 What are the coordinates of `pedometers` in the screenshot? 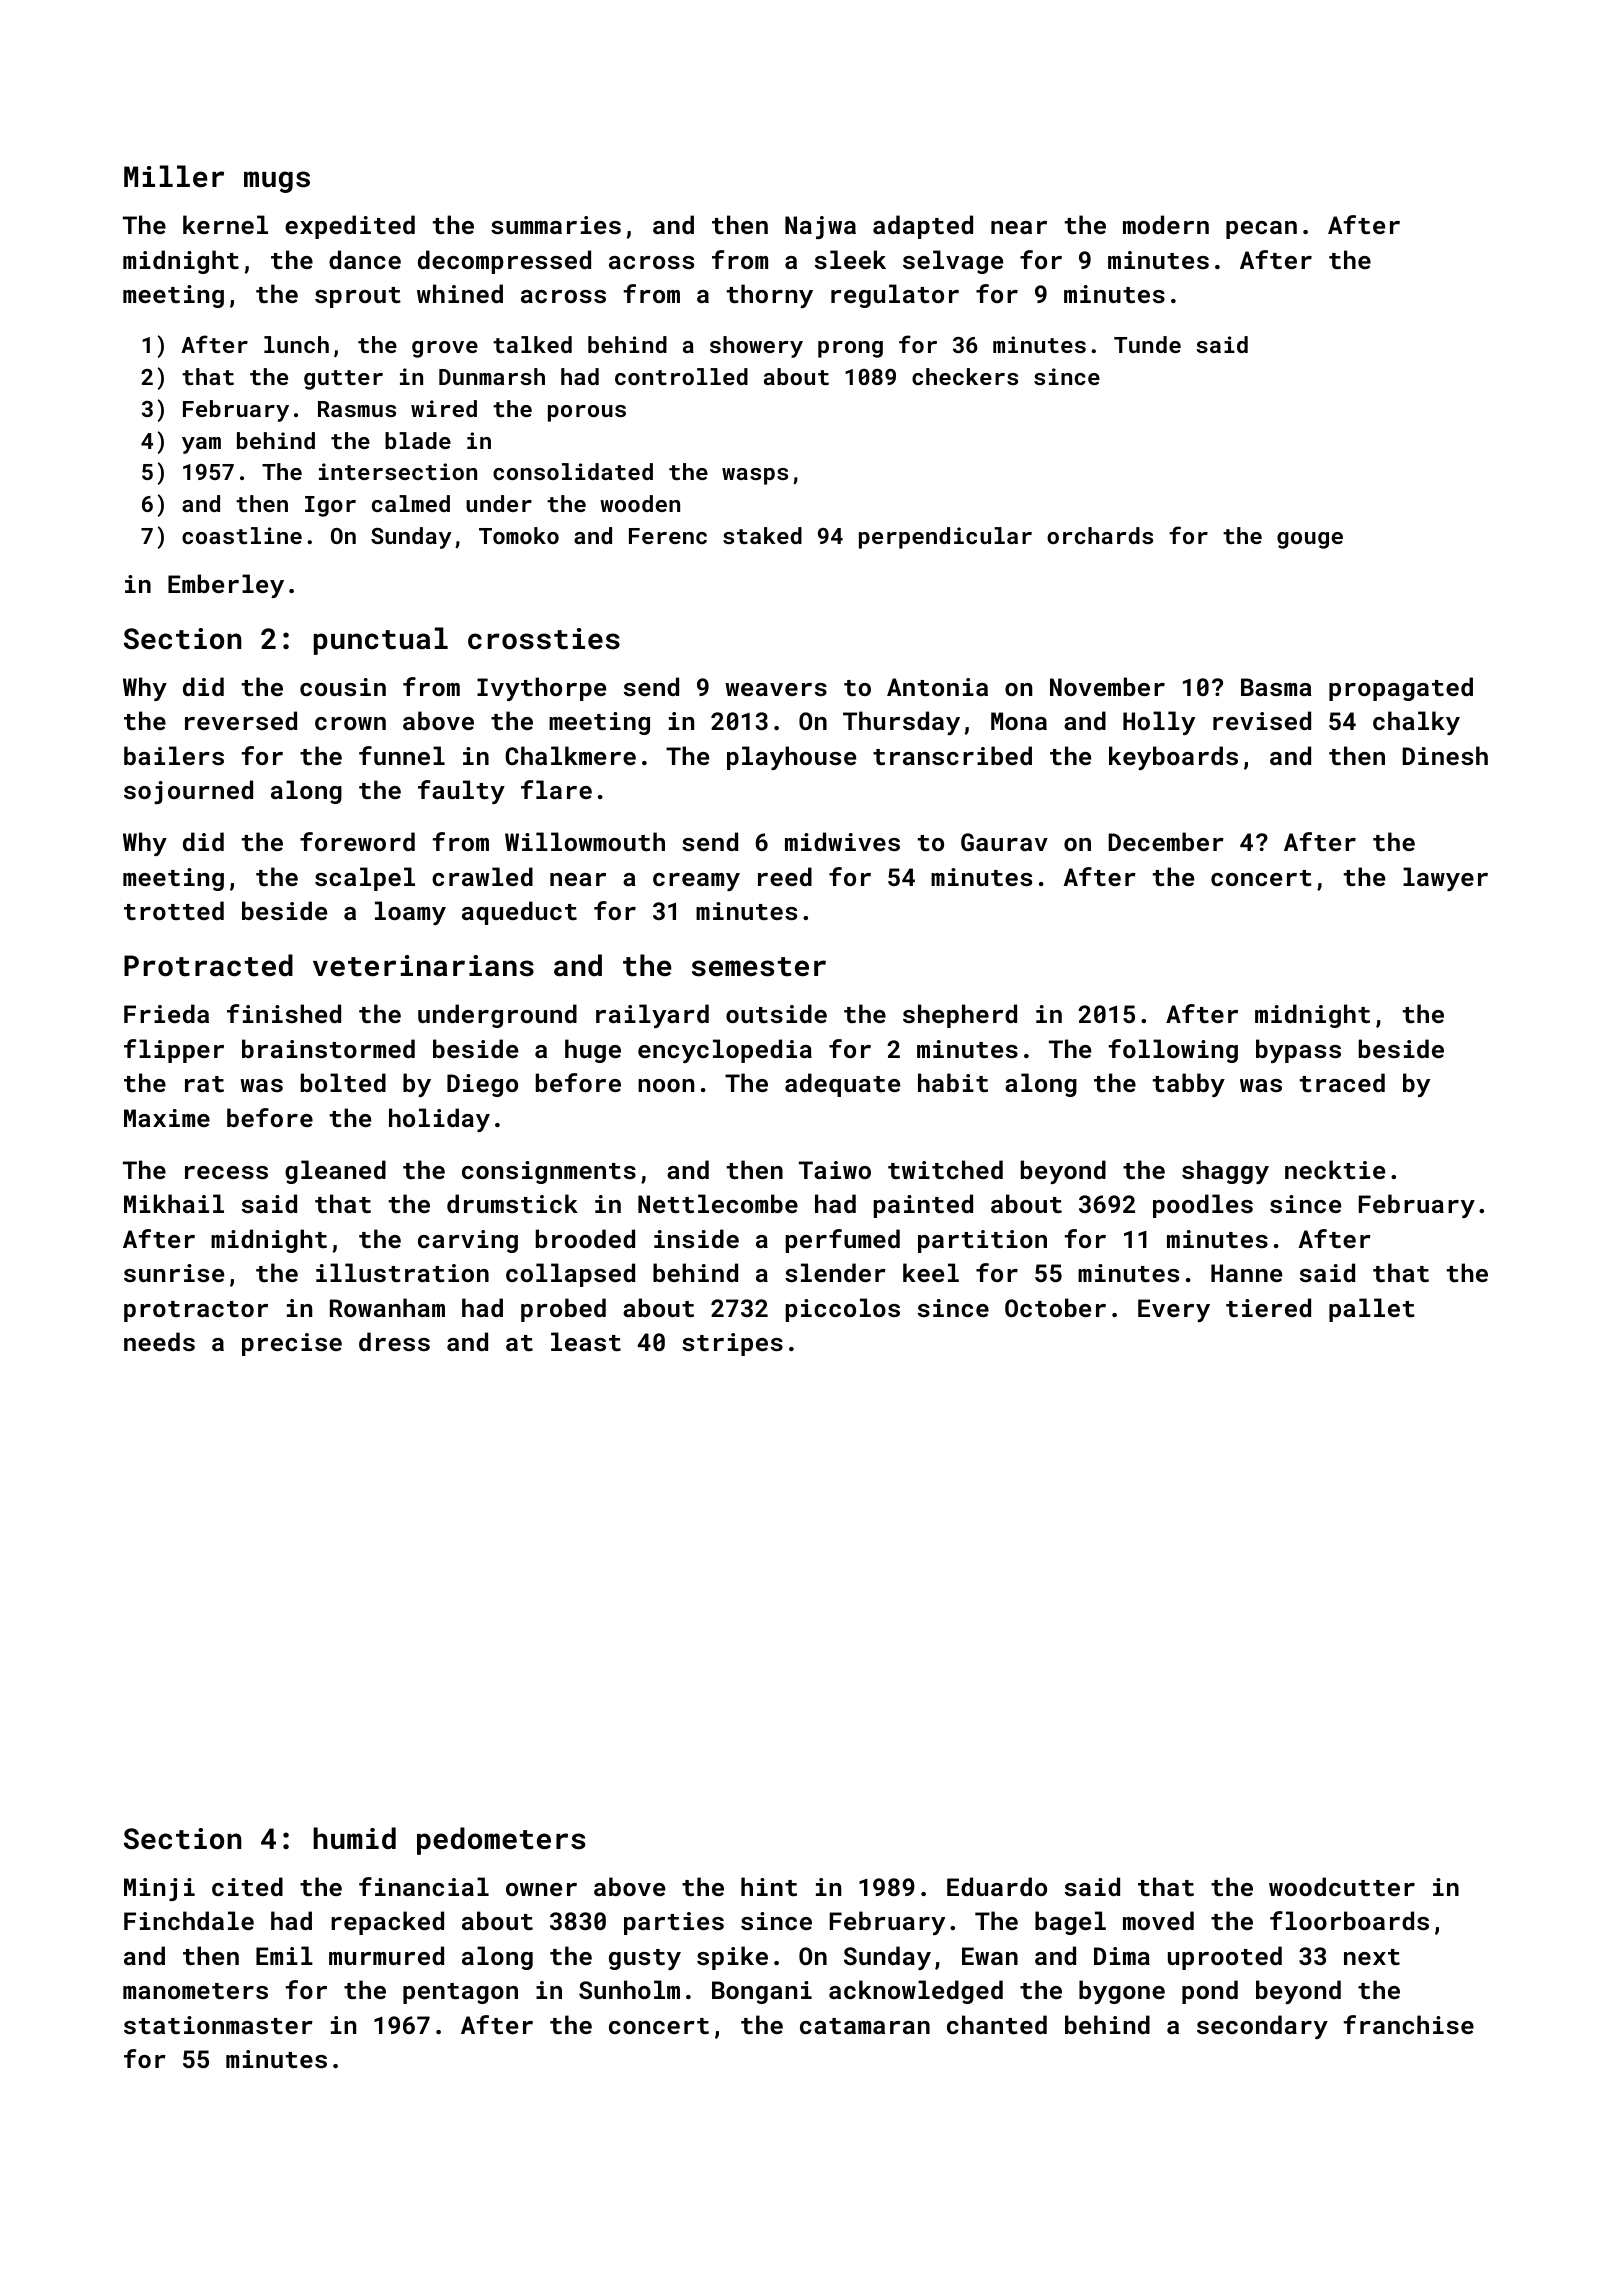 It's located at (501, 1841).
